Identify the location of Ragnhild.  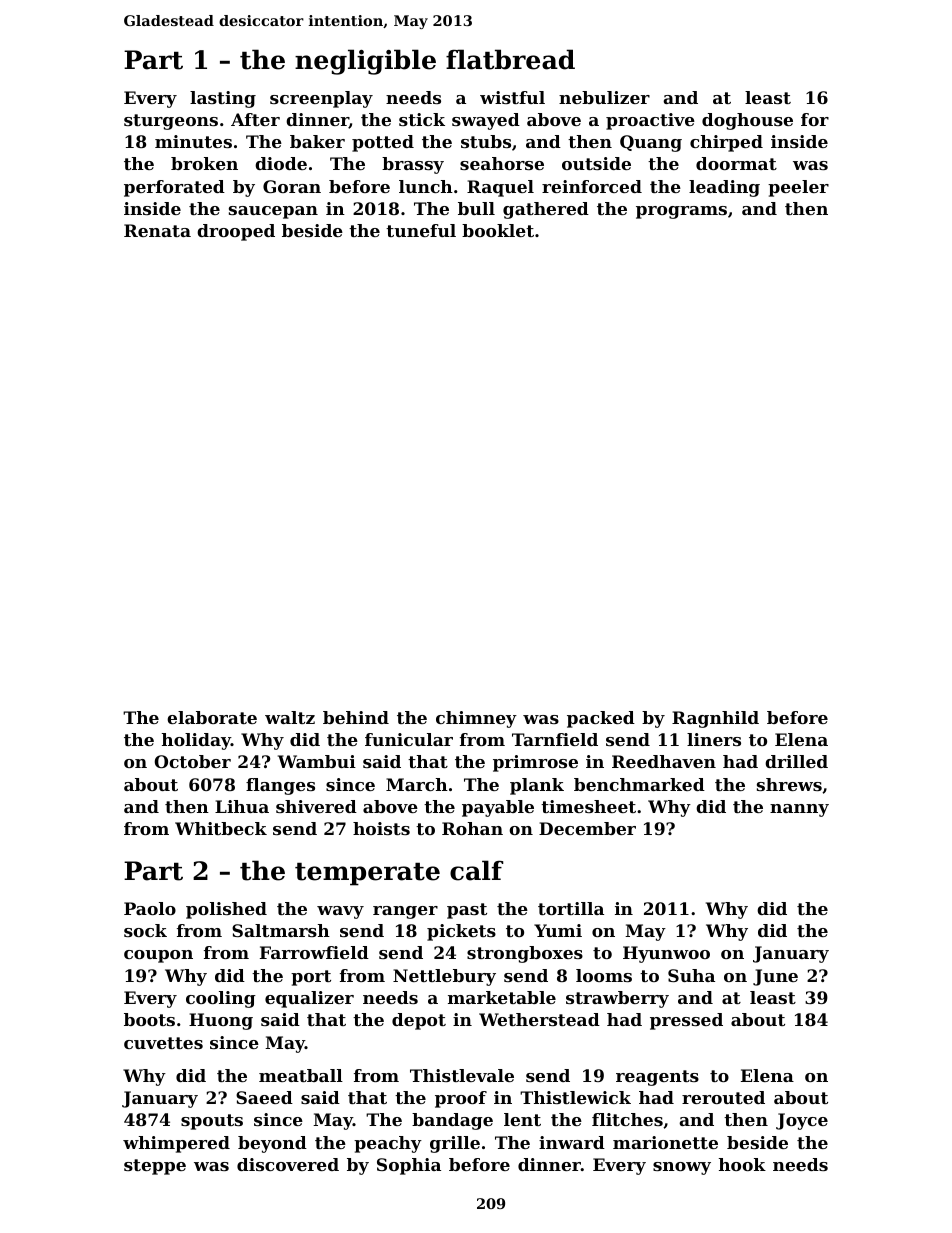
(715, 719).
